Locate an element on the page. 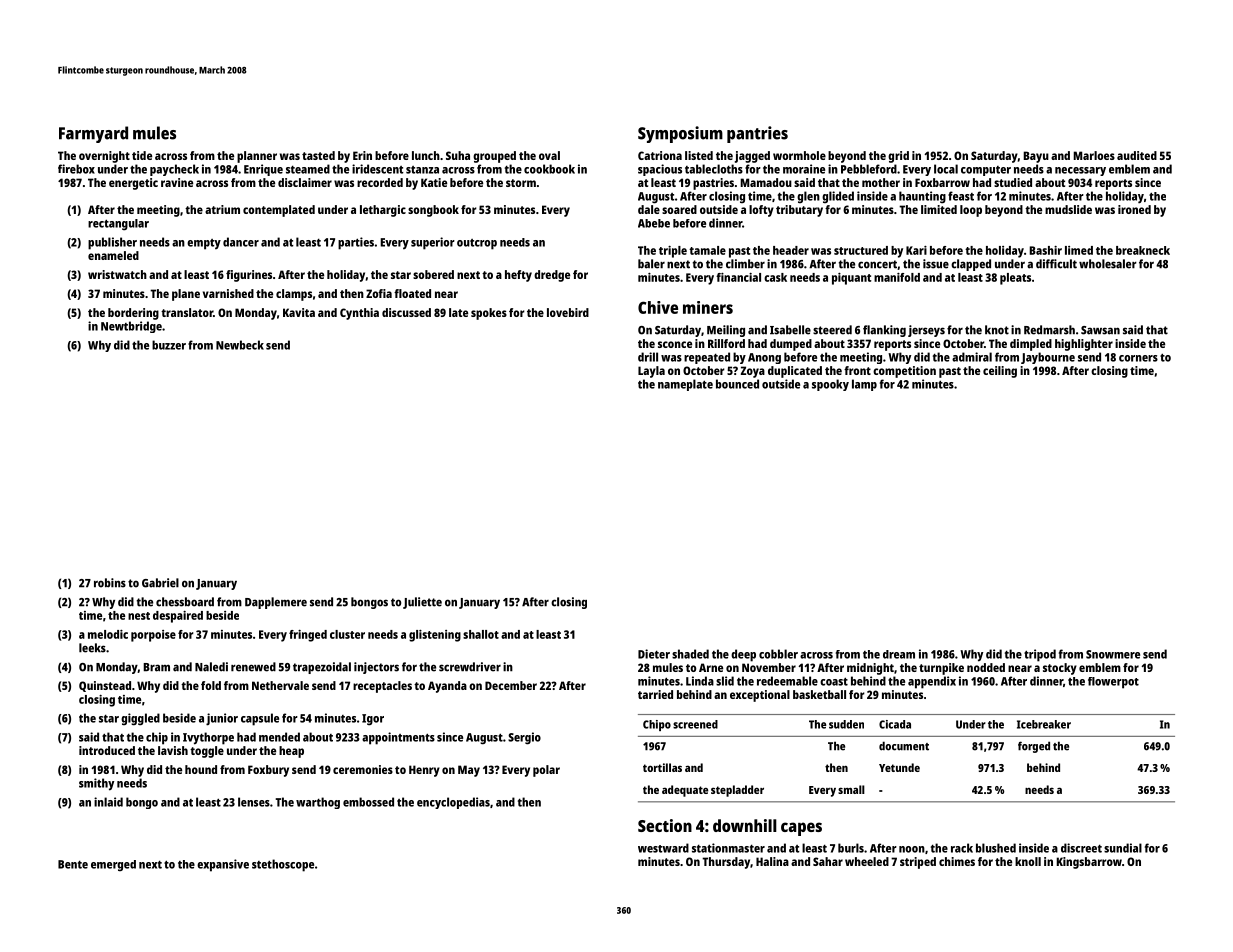  paycheck is located at coordinates (174, 170).
